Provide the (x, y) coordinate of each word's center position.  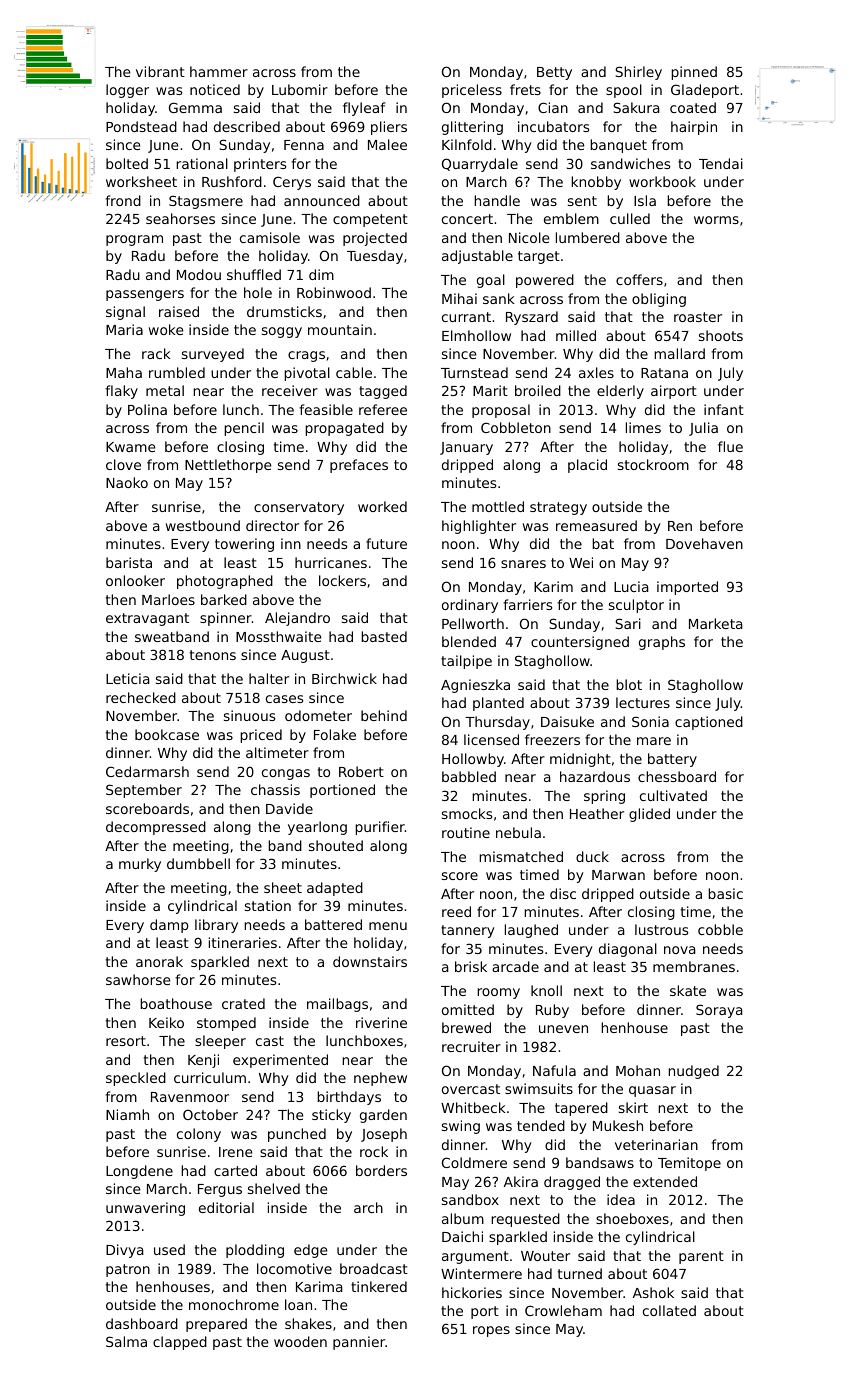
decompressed (156, 828)
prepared (216, 1325)
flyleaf (364, 109)
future (386, 543)
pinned (694, 73)
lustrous (661, 929)
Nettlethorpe (228, 466)
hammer (219, 71)
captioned (709, 723)
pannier (359, 1343)
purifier (380, 828)
